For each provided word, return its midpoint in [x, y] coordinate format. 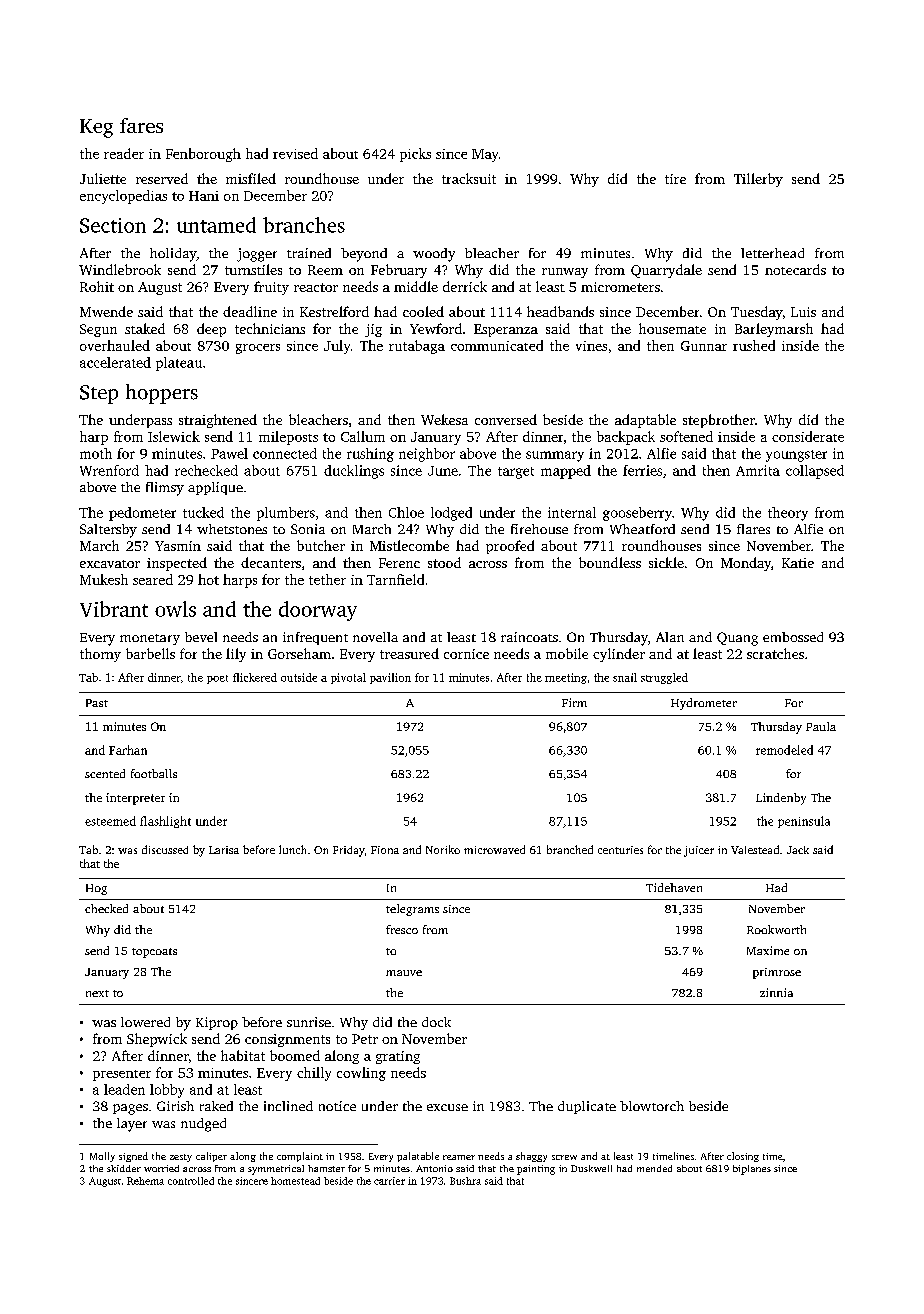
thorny [100, 655]
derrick [465, 286]
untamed [216, 225]
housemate [672, 328]
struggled [664, 678]
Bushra [465, 1181]
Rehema [145, 1181]
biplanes [752, 1170]
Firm [574, 702]
